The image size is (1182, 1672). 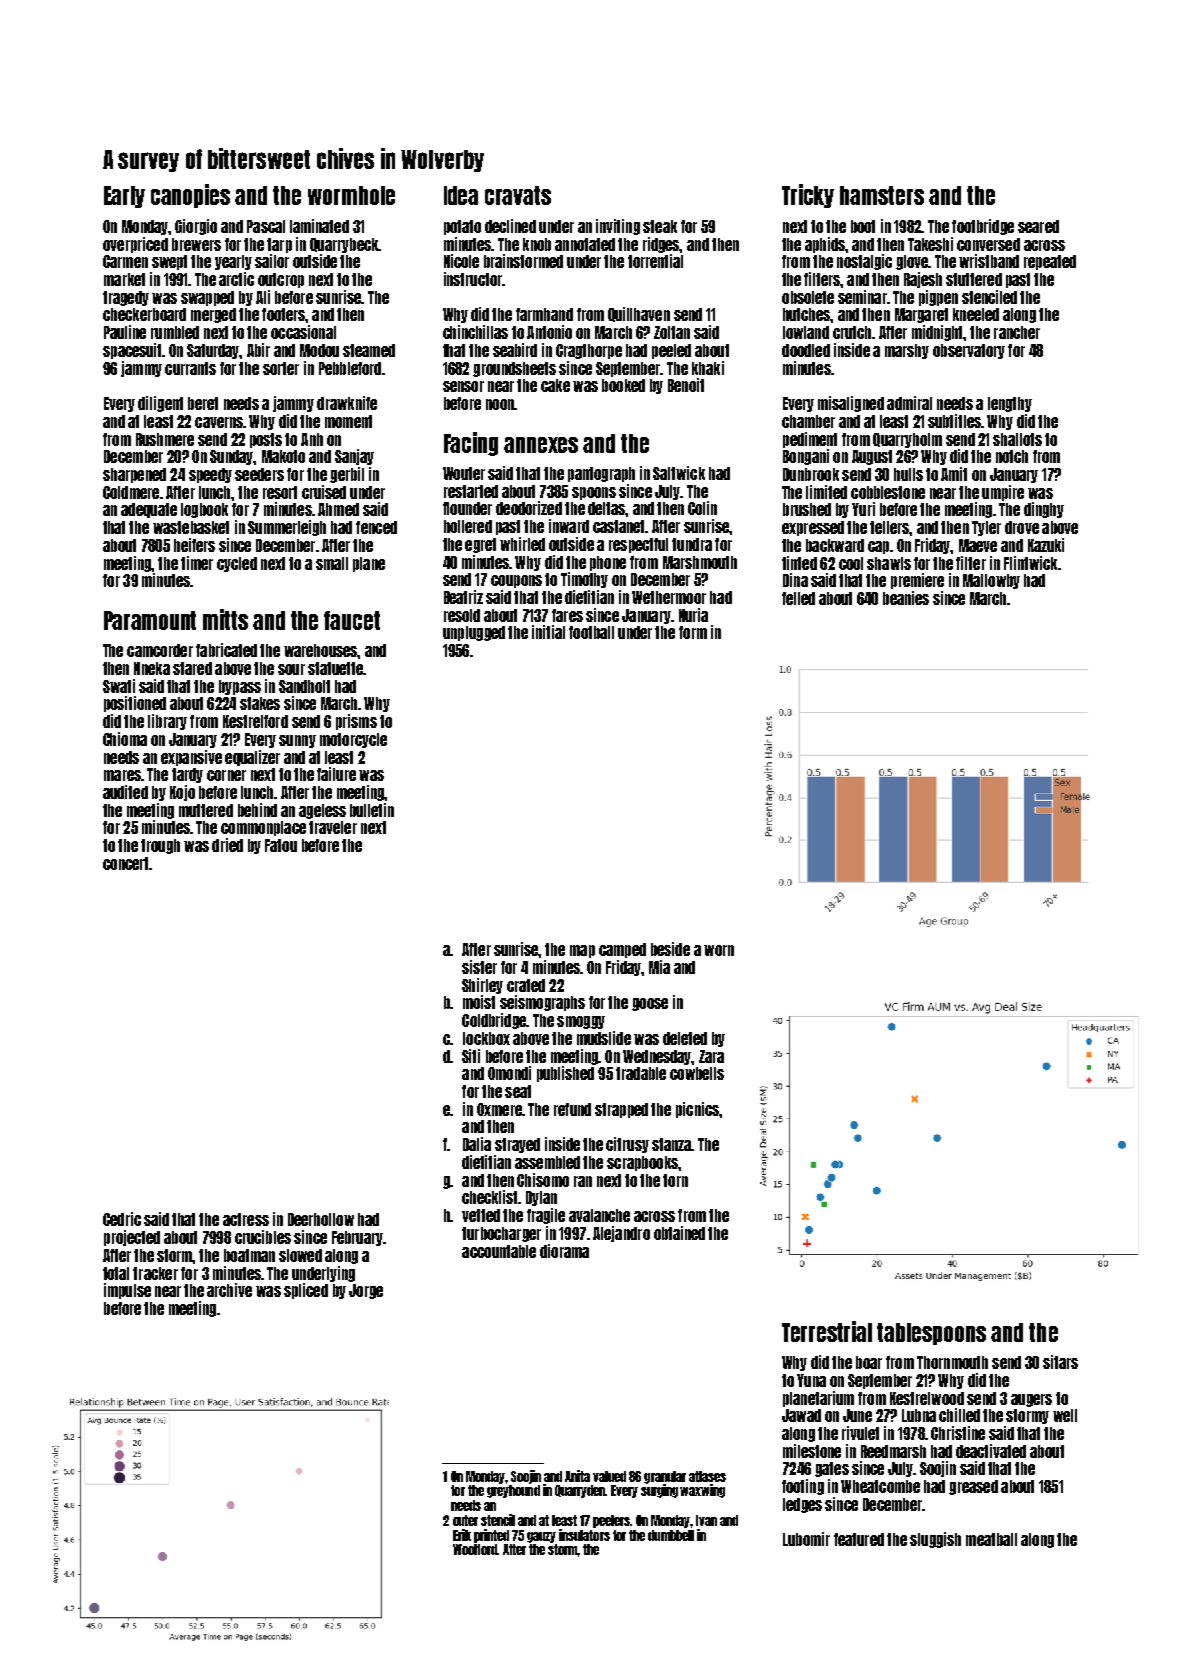 I want to click on Tricky, so click(x=808, y=196).
